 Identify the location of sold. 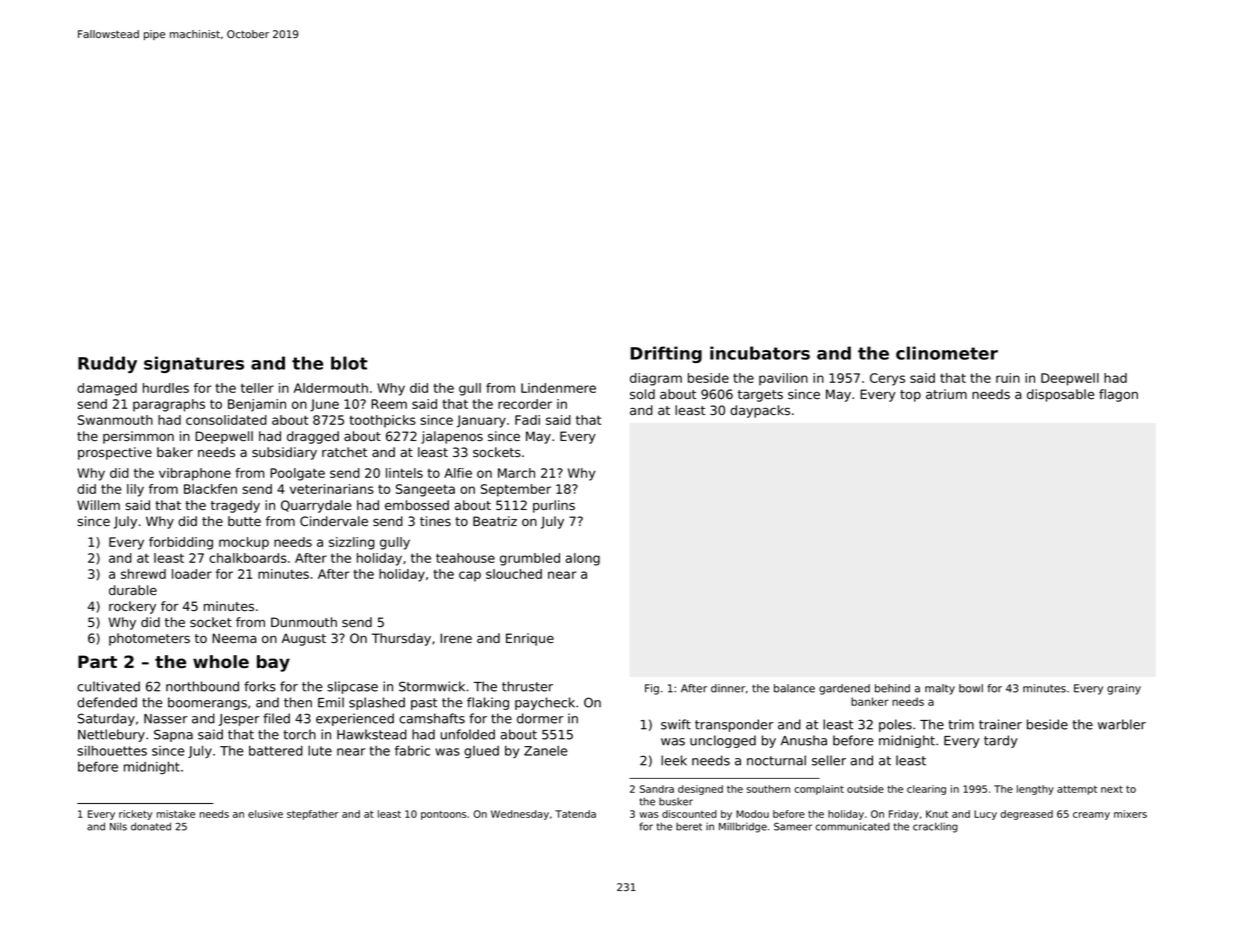
(642, 394).
